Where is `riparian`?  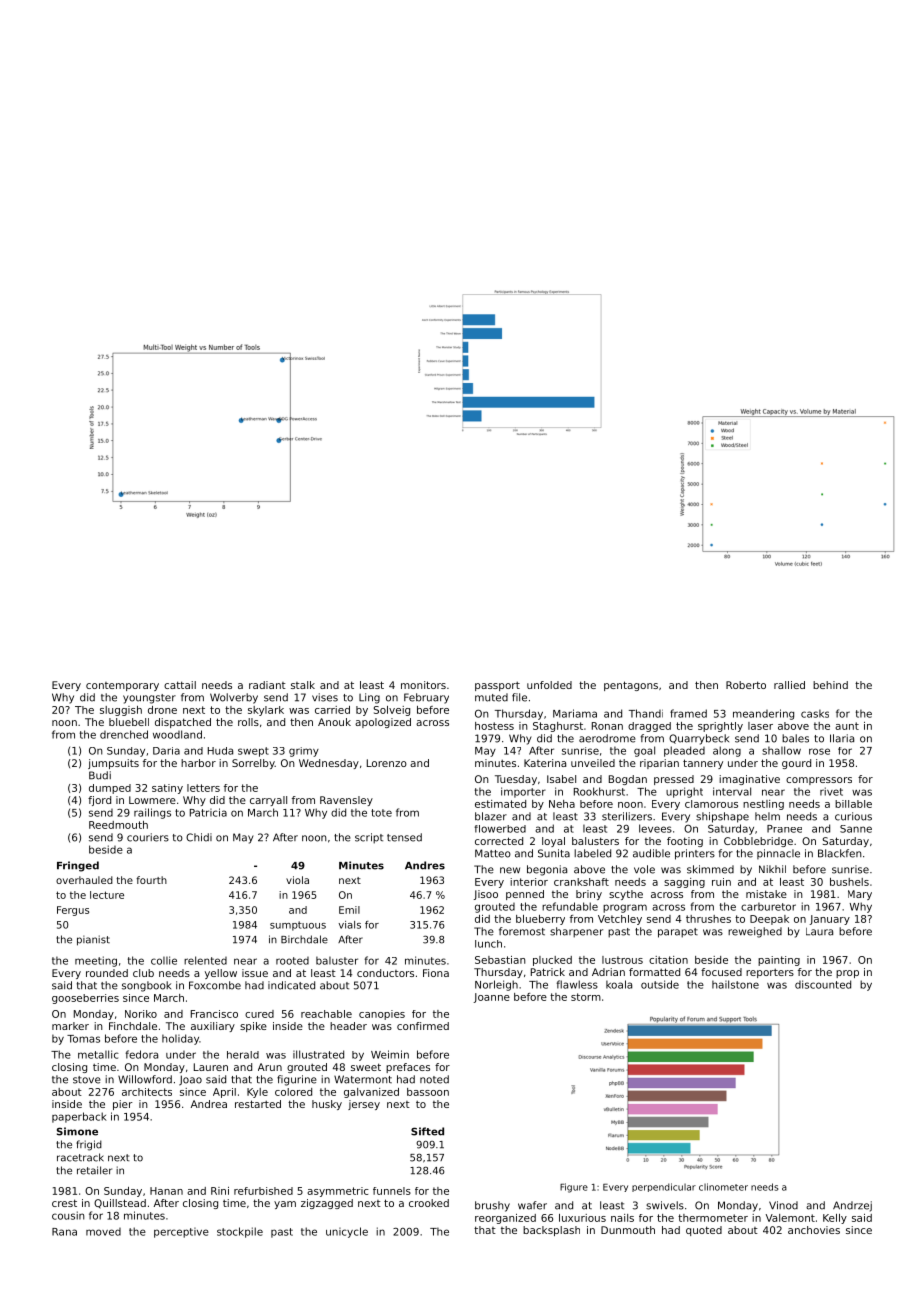 riparian is located at coordinates (659, 764).
